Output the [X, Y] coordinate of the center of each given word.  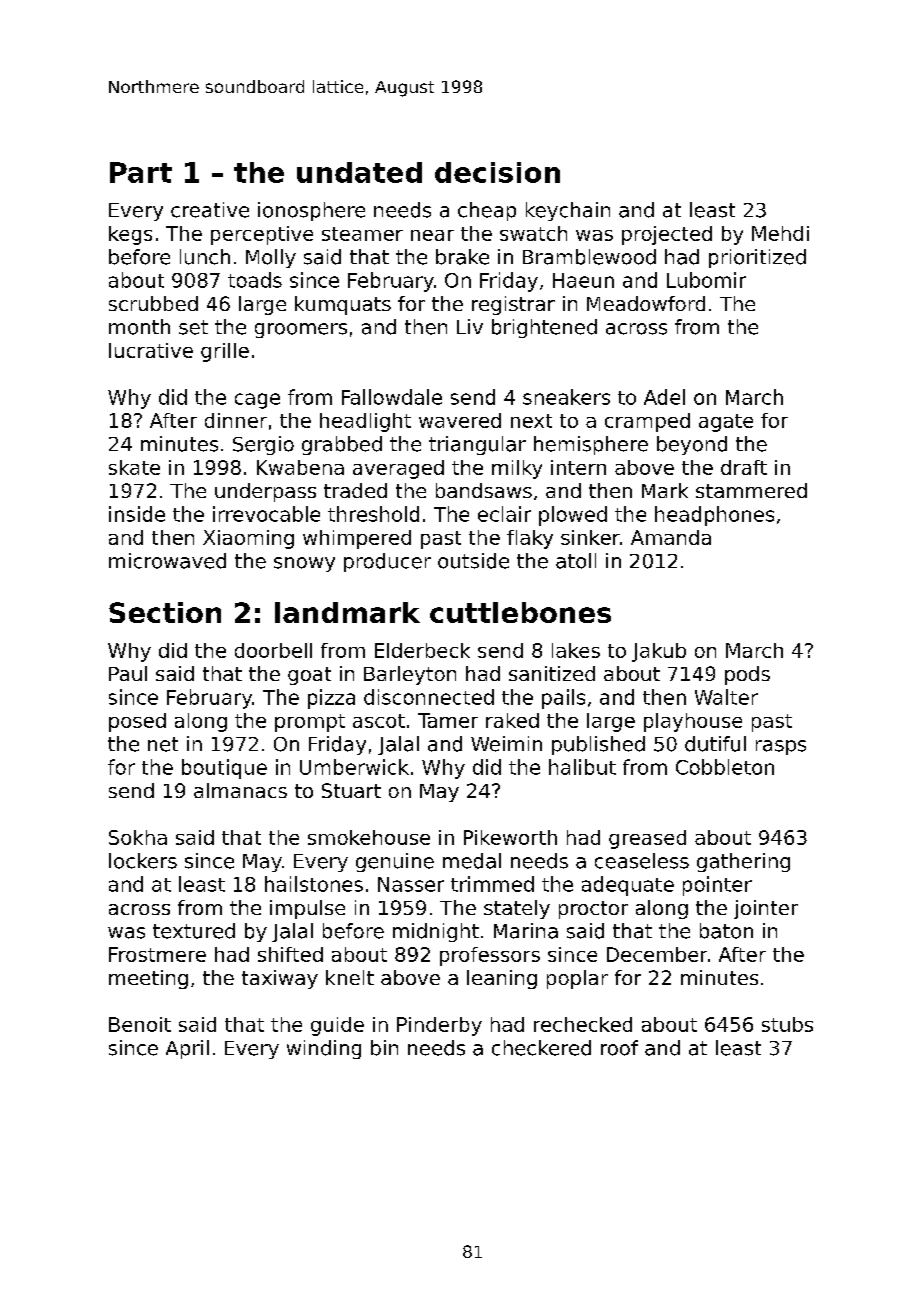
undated [359, 172]
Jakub [659, 652]
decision [497, 172]
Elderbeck [422, 650]
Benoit [140, 1024]
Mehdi [780, 233]
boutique [224, 769]
